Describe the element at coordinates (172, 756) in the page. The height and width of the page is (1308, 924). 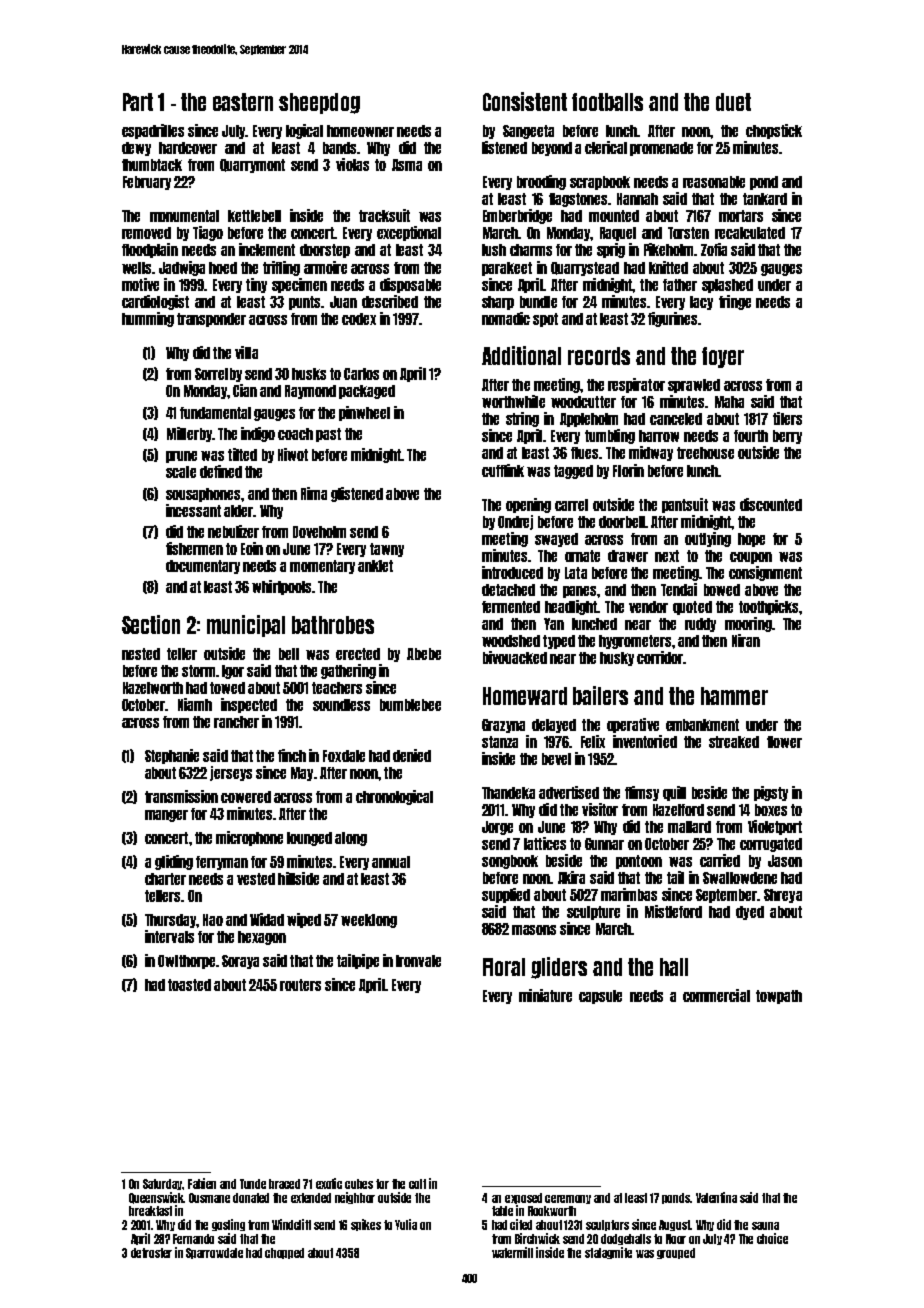
I see `Stephanie` at that location.
